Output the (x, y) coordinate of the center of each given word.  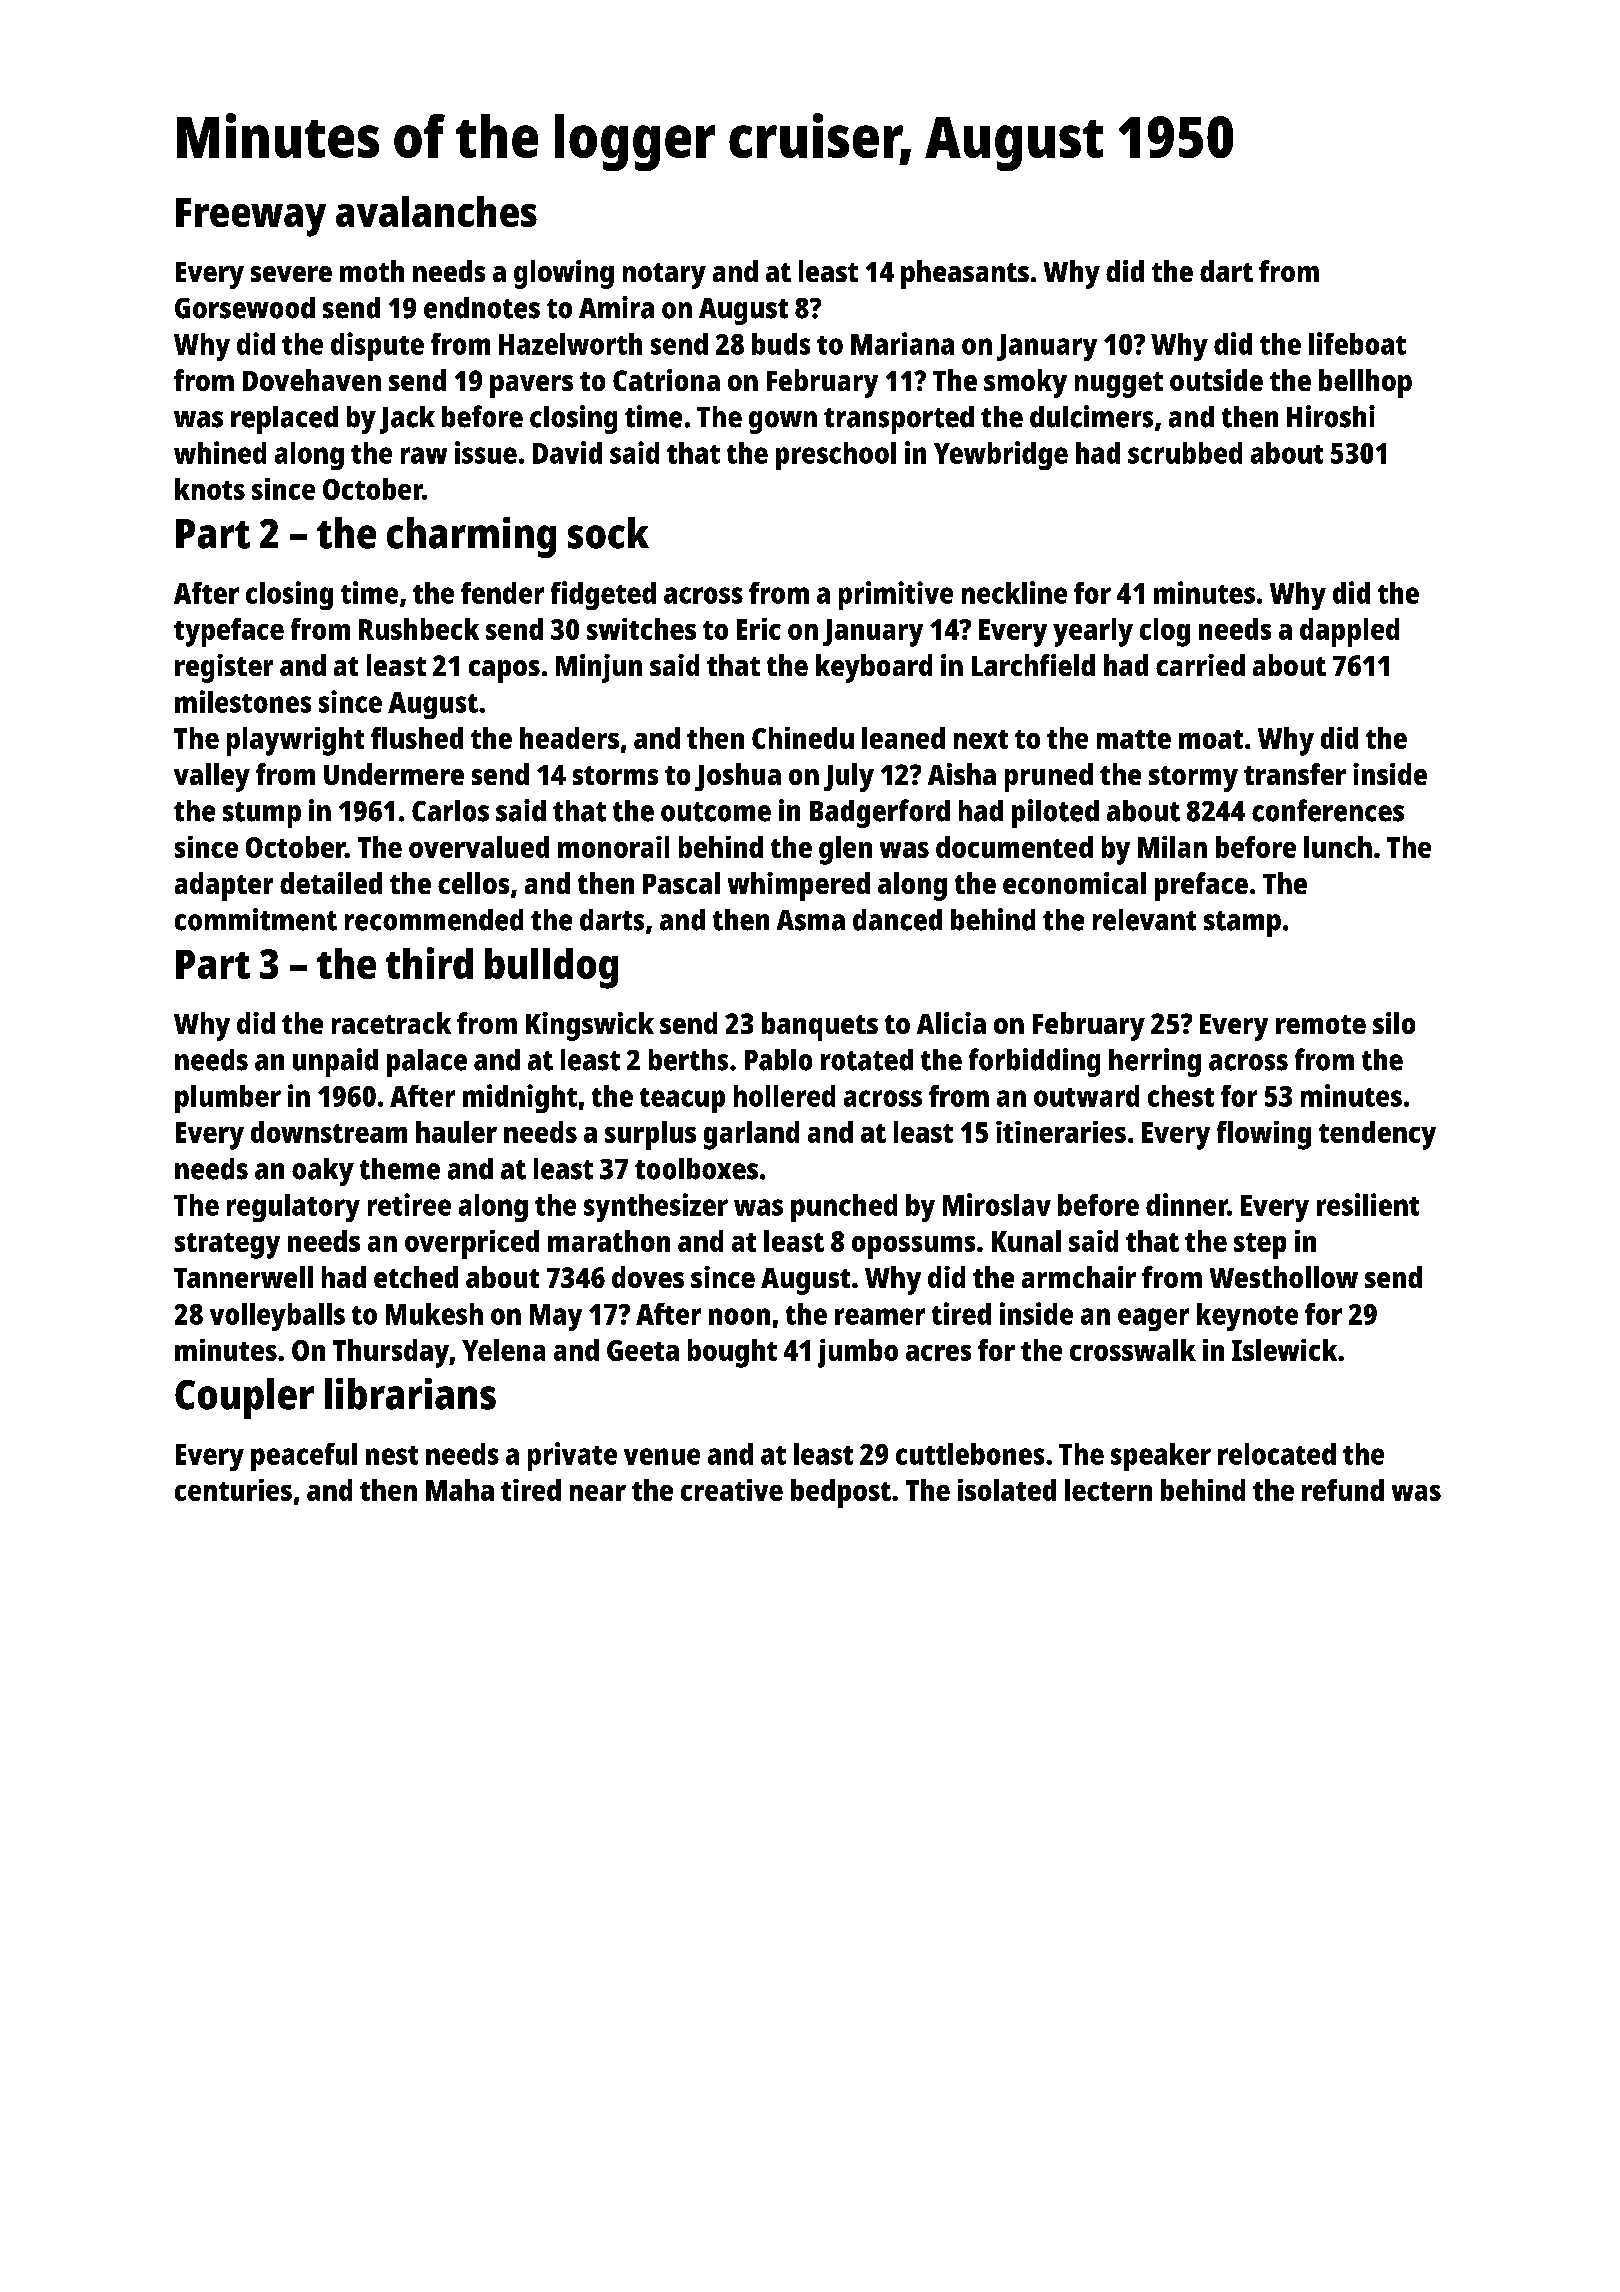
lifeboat (1357, 343)
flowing (1264, 1135)
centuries (233, 1490)
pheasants (965, 274)
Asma (811, 920)
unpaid (335, 1062)
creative (732, 1490)
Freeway (251, 217)
